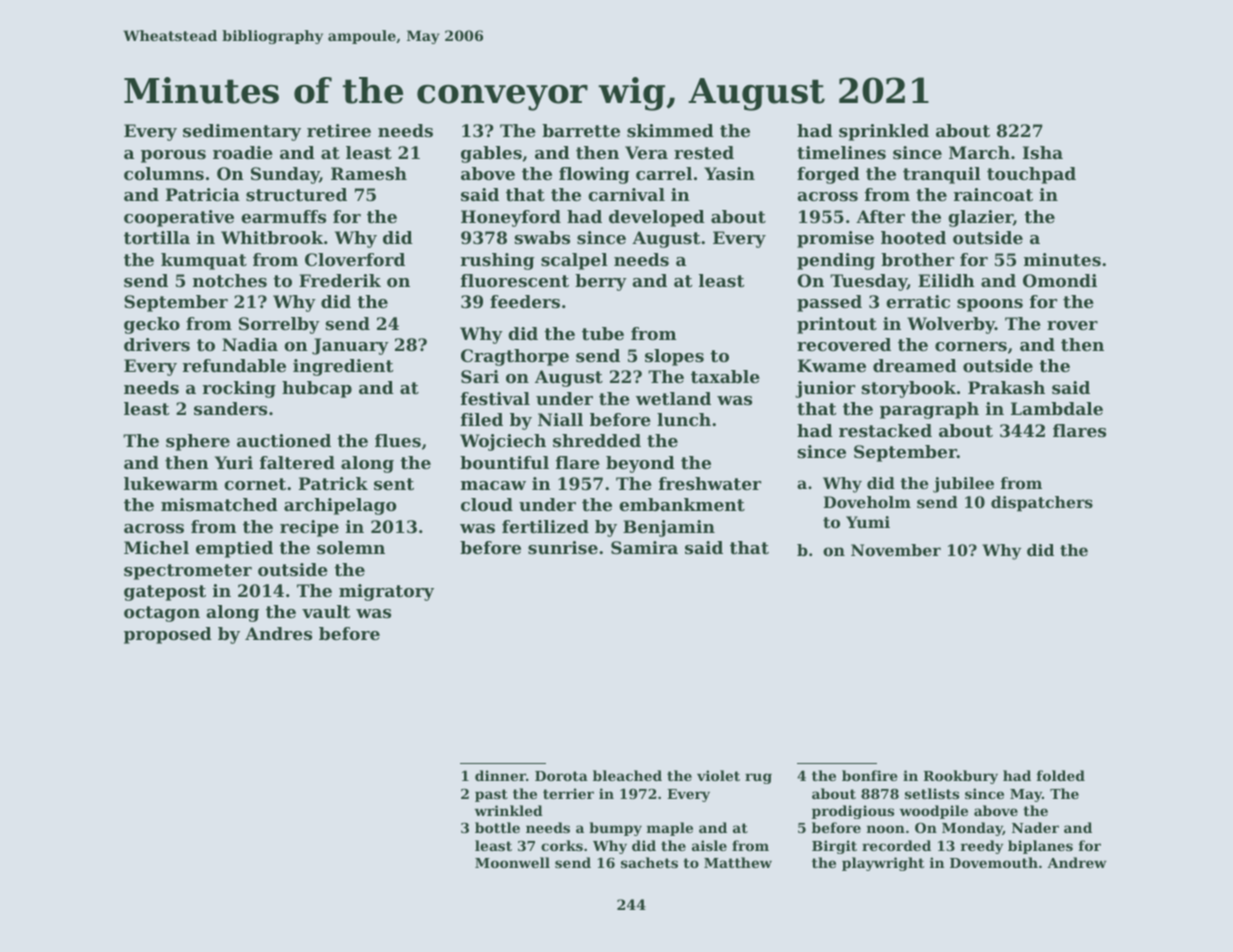 This screenshot has height=952, width=1233. What do you see at coordinates (896, 550) in the screenshot?
I see `November` at bounding box center [896, 550].
